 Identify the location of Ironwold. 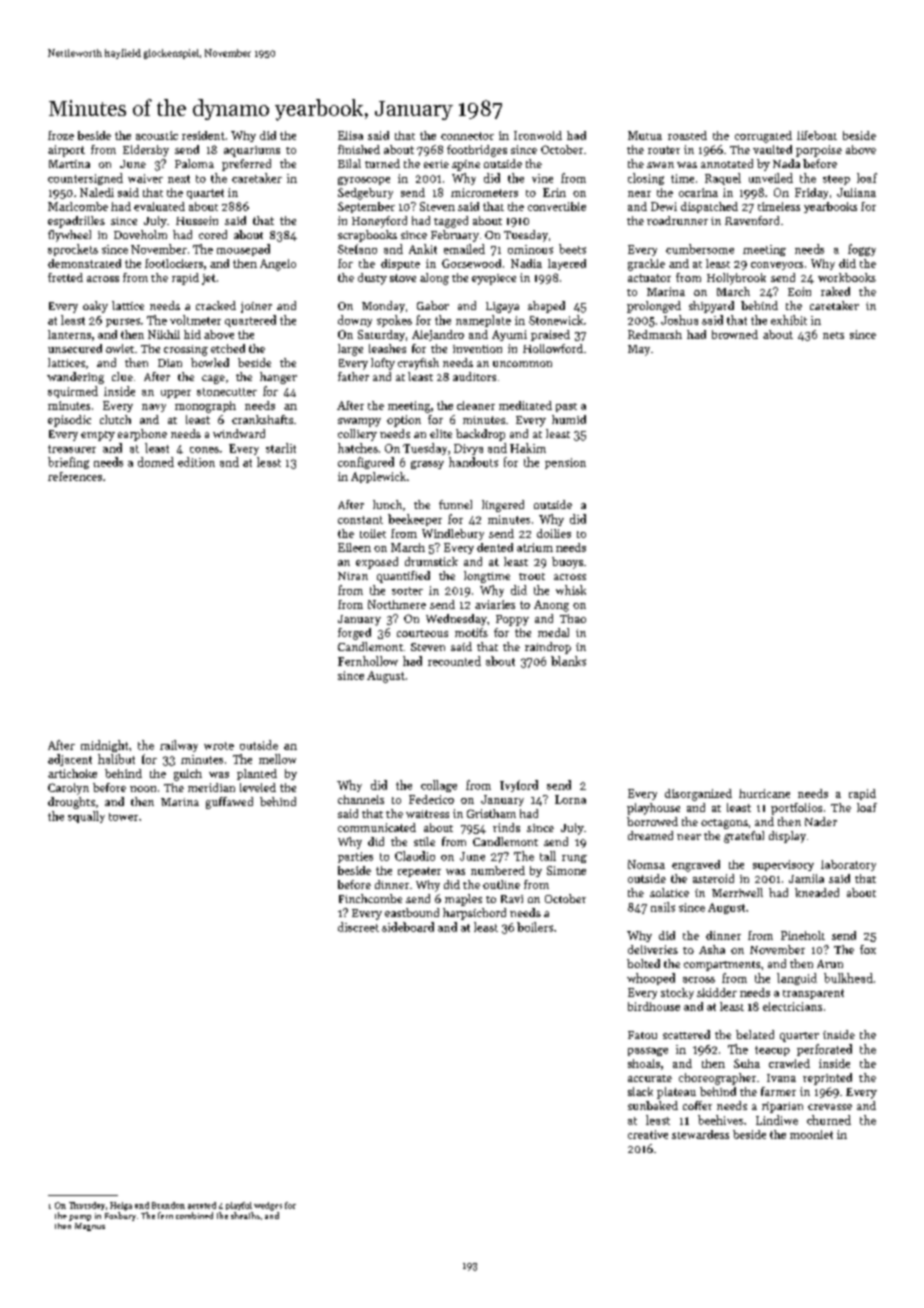
(538, 135).
